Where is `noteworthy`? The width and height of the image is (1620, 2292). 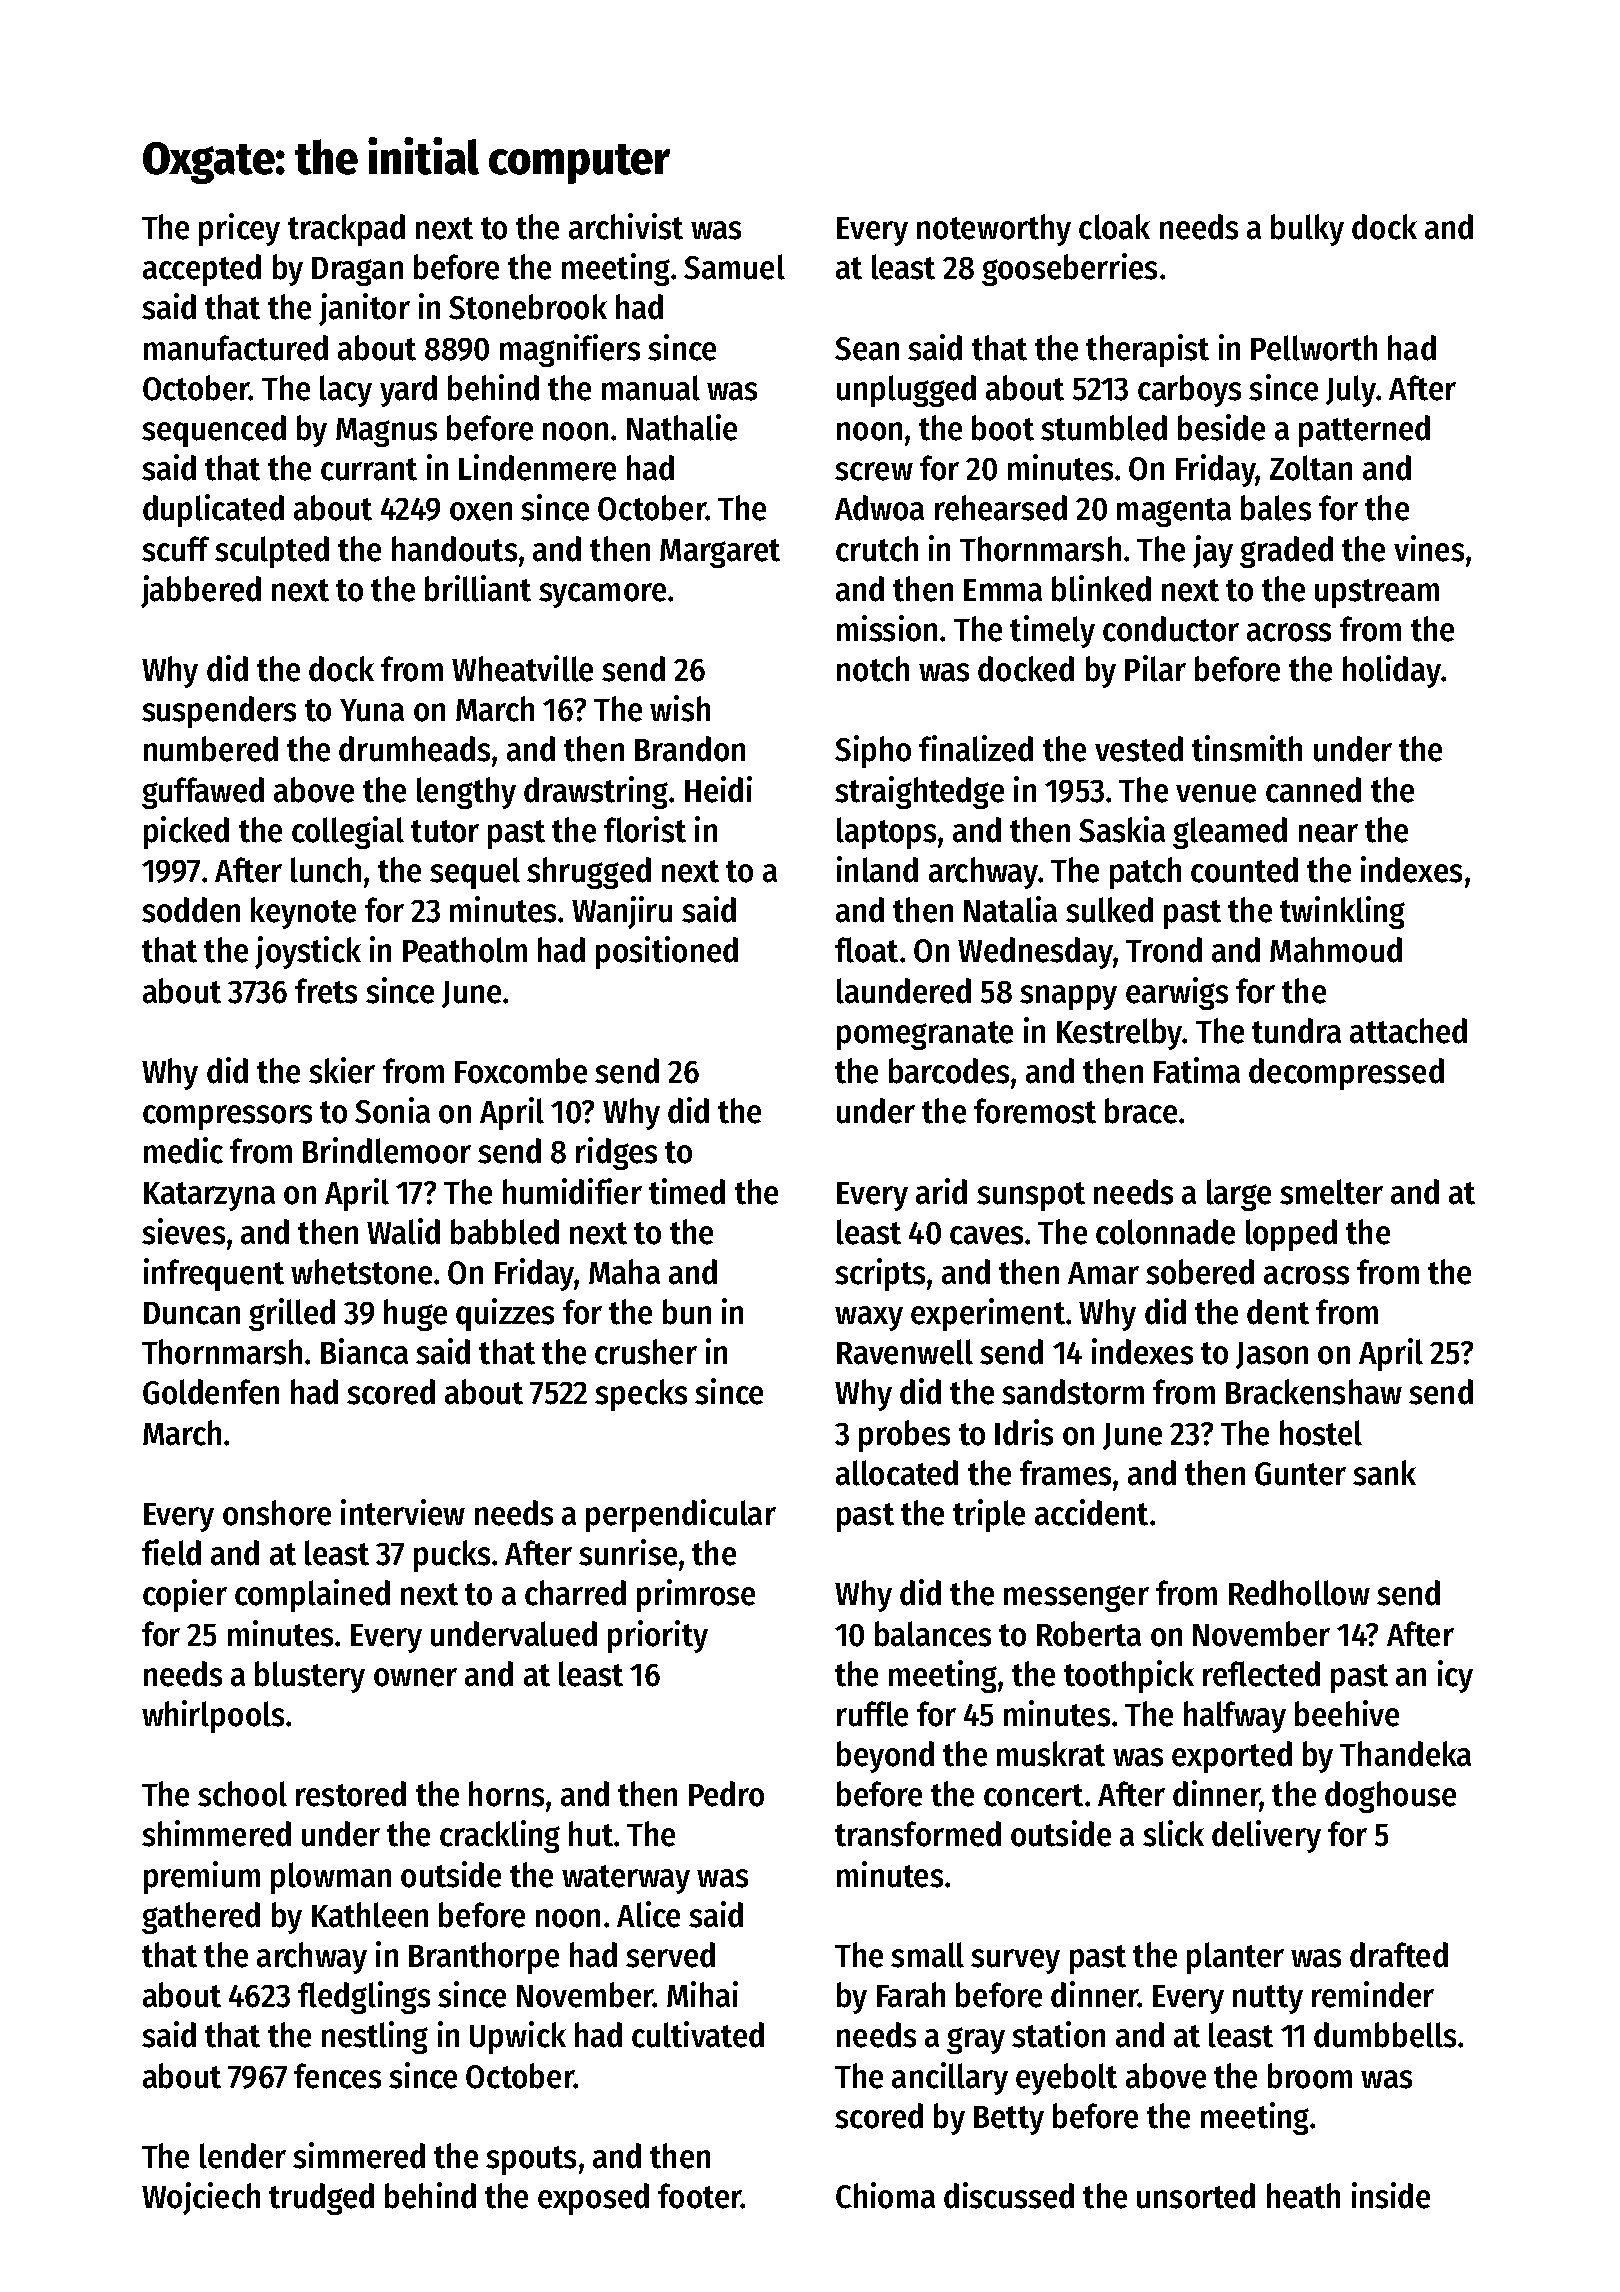
noteworthy is located at coordinates (994, 230).
